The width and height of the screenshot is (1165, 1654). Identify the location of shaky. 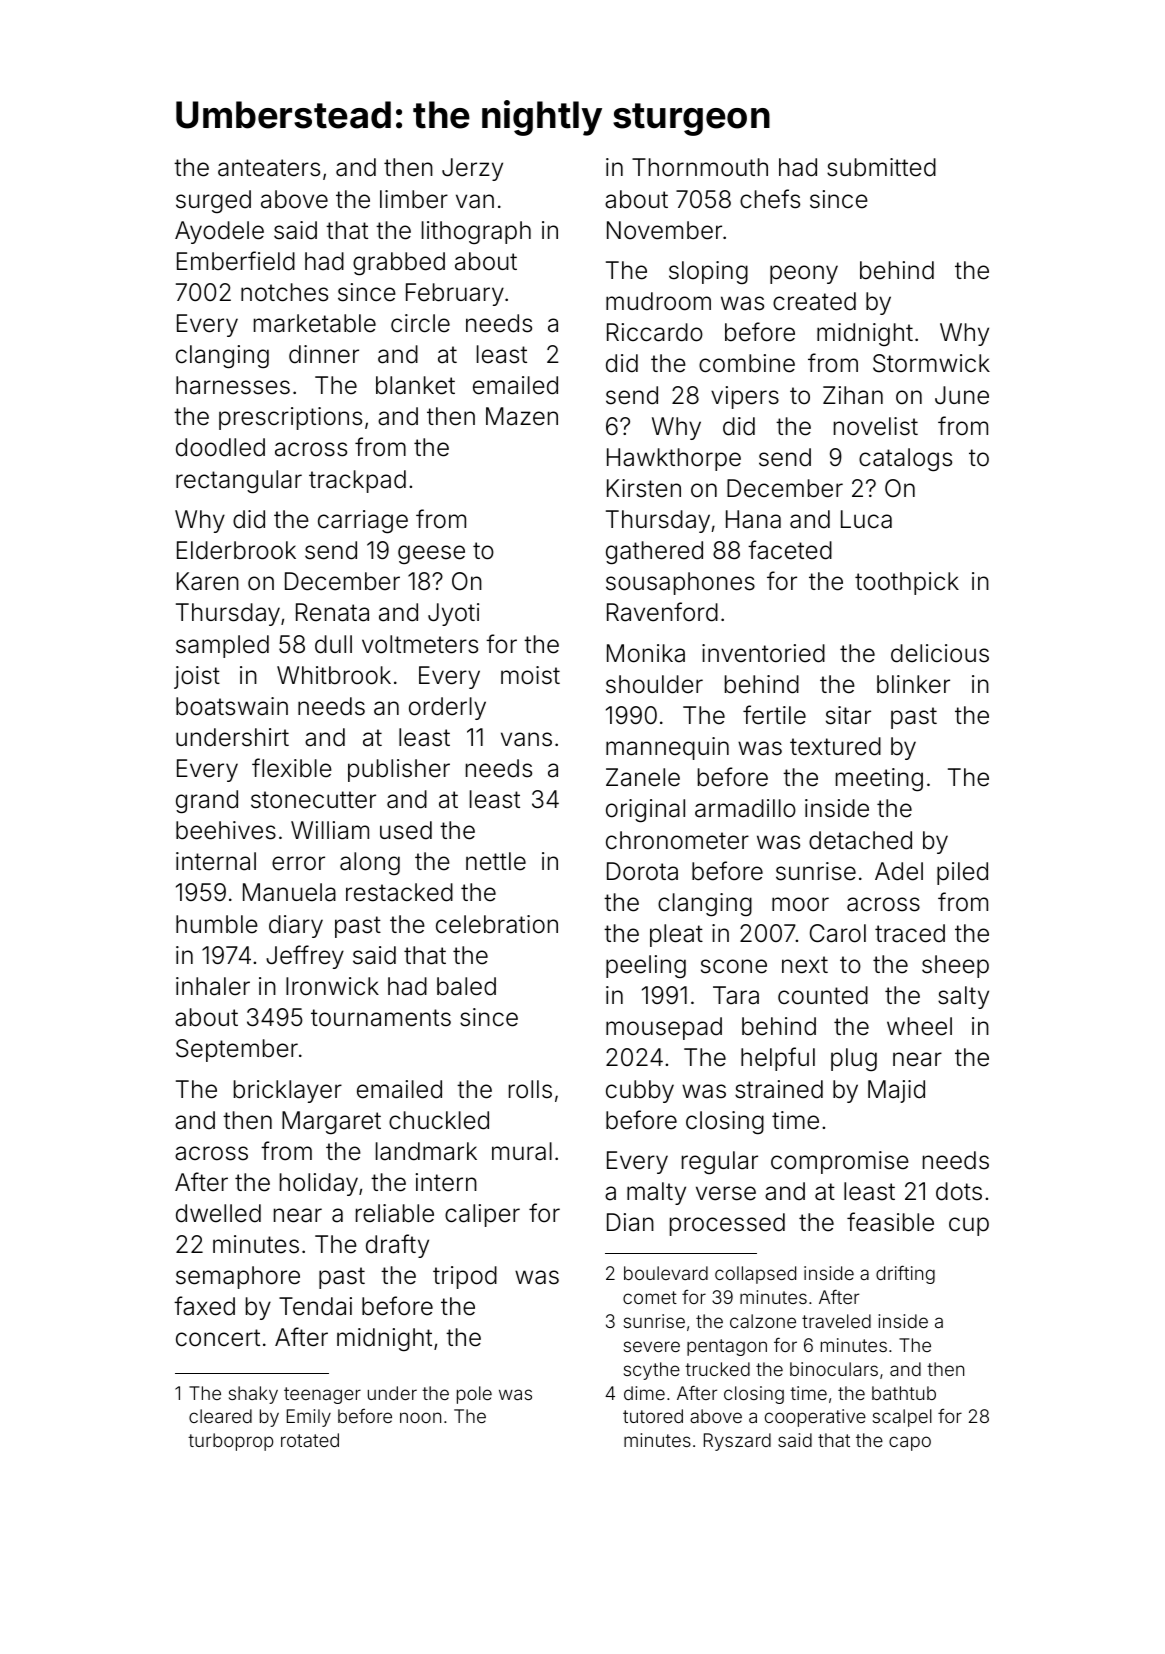
(253, 1395).
